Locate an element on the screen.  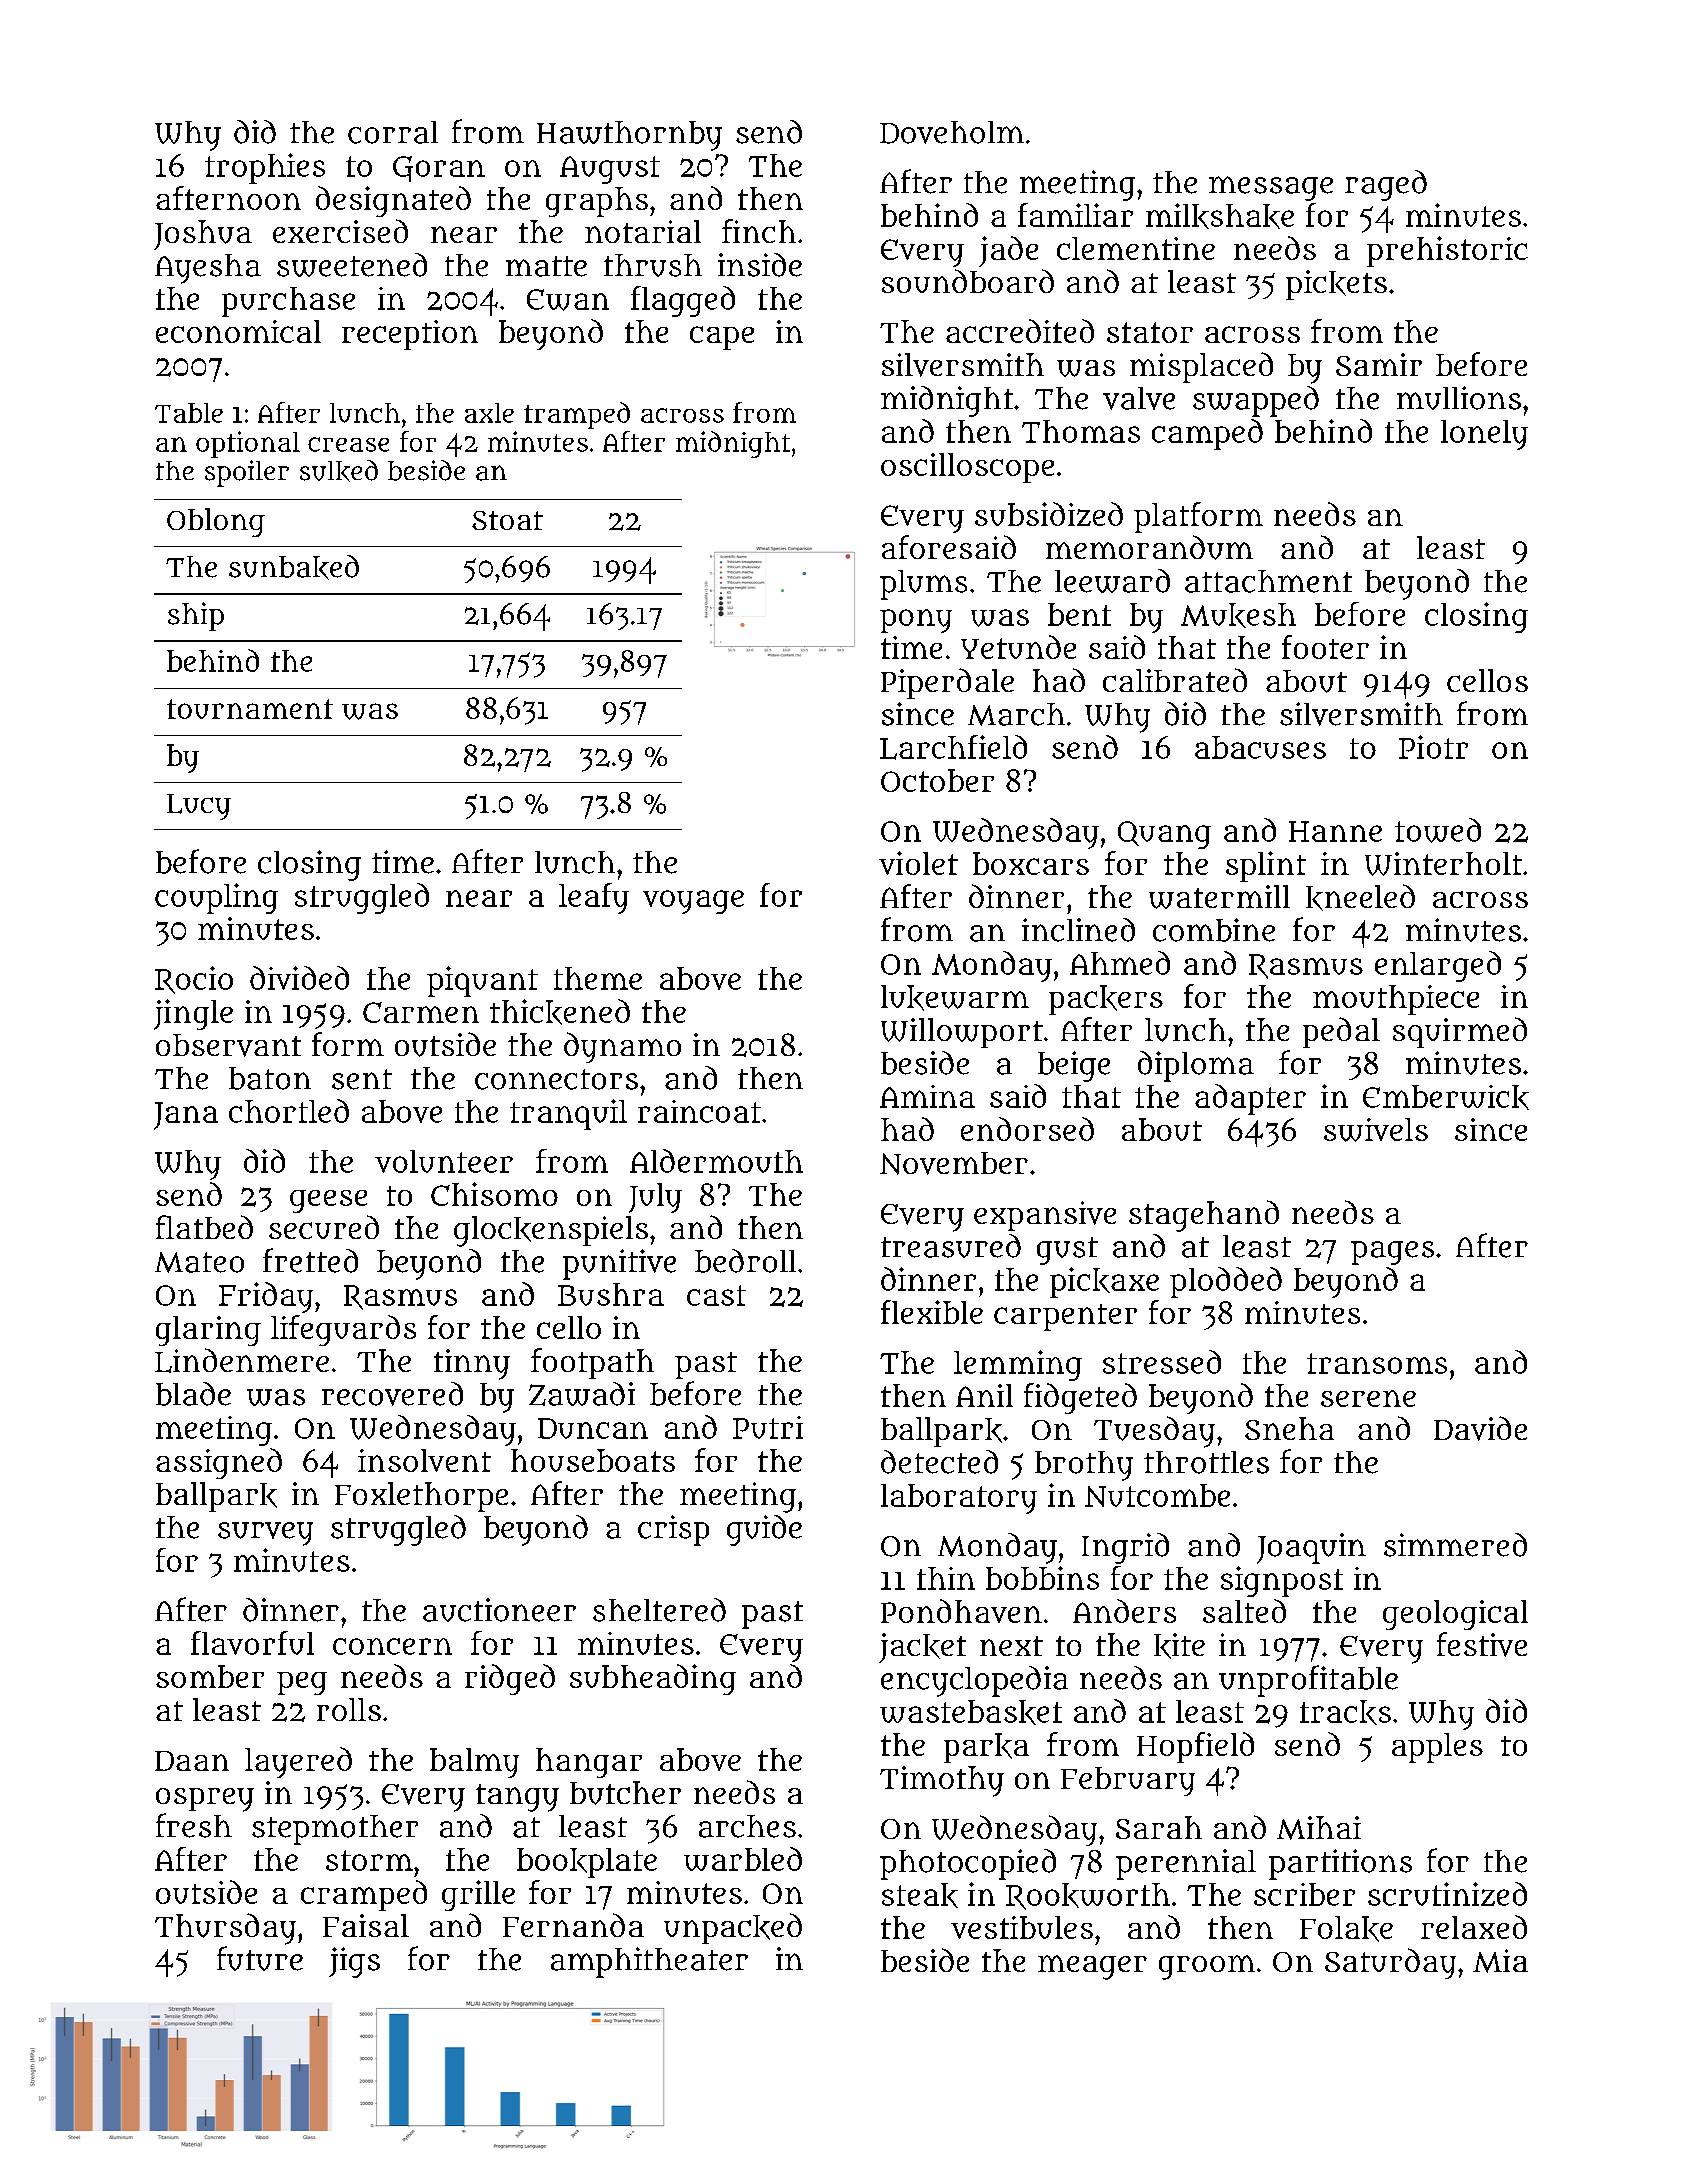
coupling is located at coordinates (216, 898).
